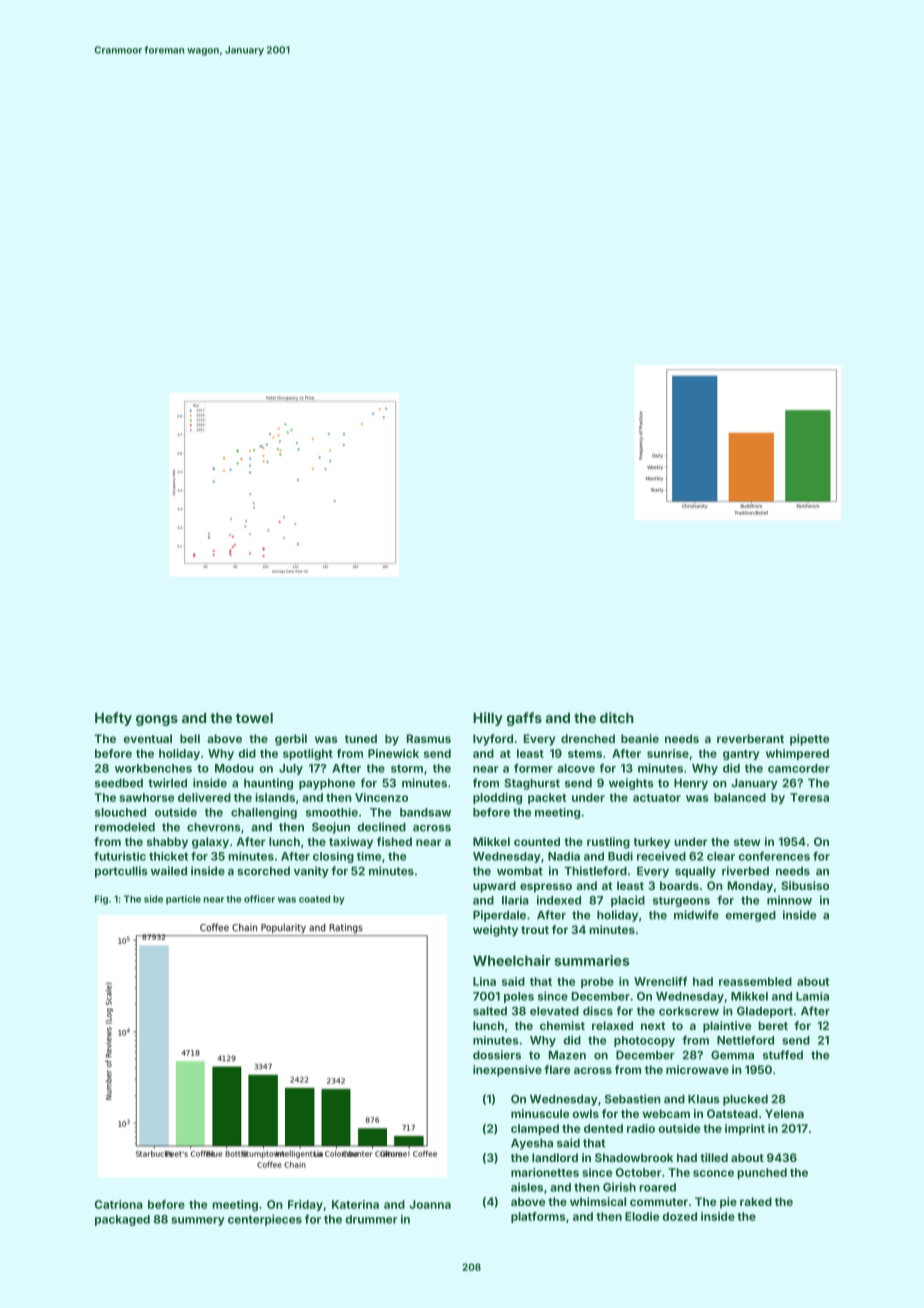 The image size is (924, 1308). What do you see at coordinates (497, 1055) in the page?
I see `dossiers` at bounding box center [497, 1055].
